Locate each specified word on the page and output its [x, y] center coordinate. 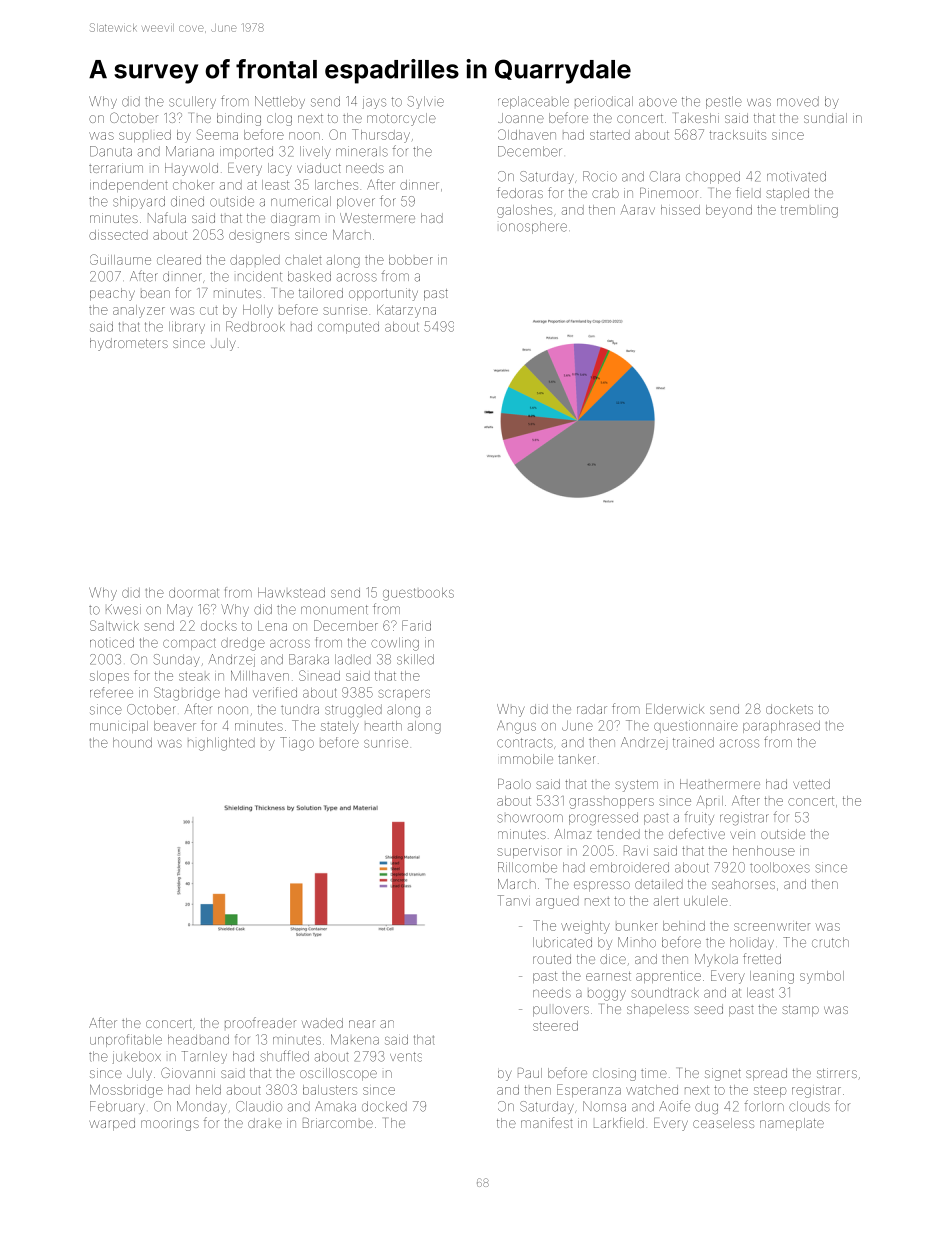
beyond [729, 211]
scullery [192, 102]
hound [132, 743]
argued [557, 902]
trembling [809, 212]
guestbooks [418, 594]
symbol [822, 977]
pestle [724, 102]
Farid [416, 625]
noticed [112, 643]
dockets [789, 709]
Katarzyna [406, 311]
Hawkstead [291, 593]
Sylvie [425, 102]
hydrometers [129, 344]
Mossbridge [126, 1091]
